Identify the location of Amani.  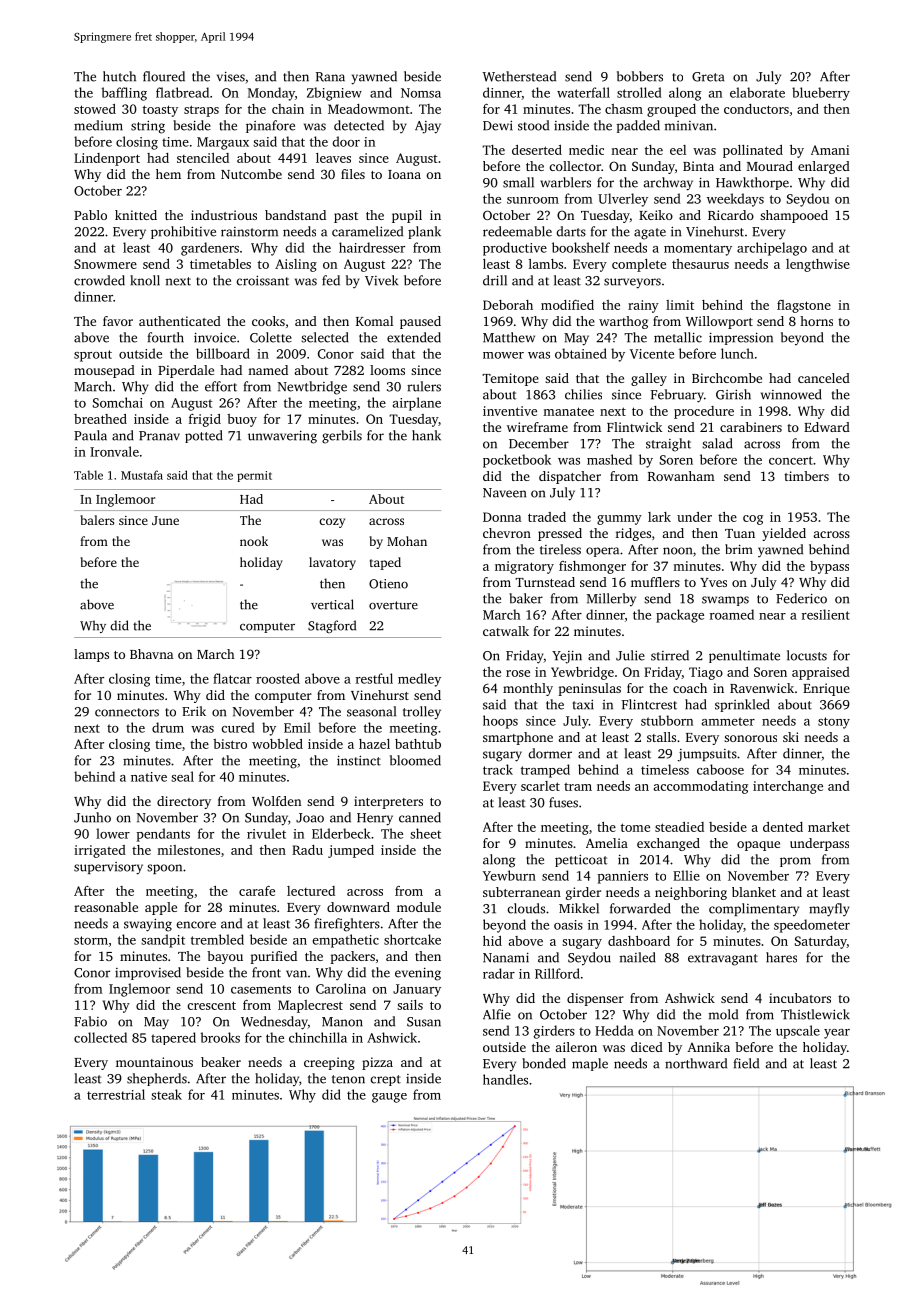
(830, 150).
